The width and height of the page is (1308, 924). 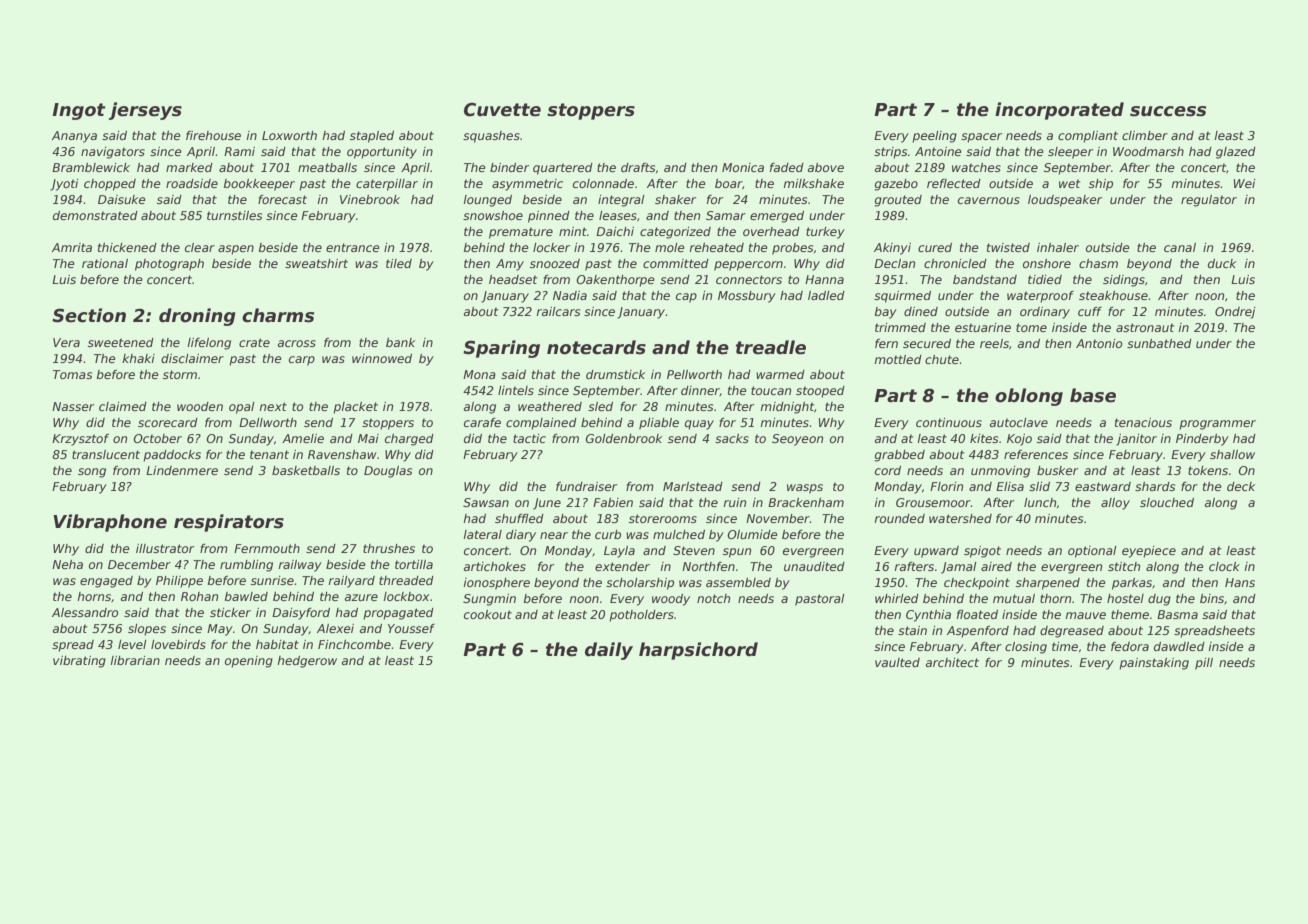 What do you see at coordinates (933, 502) in the page?
I see `Grousemoor` at bounding box center [933, 502].
